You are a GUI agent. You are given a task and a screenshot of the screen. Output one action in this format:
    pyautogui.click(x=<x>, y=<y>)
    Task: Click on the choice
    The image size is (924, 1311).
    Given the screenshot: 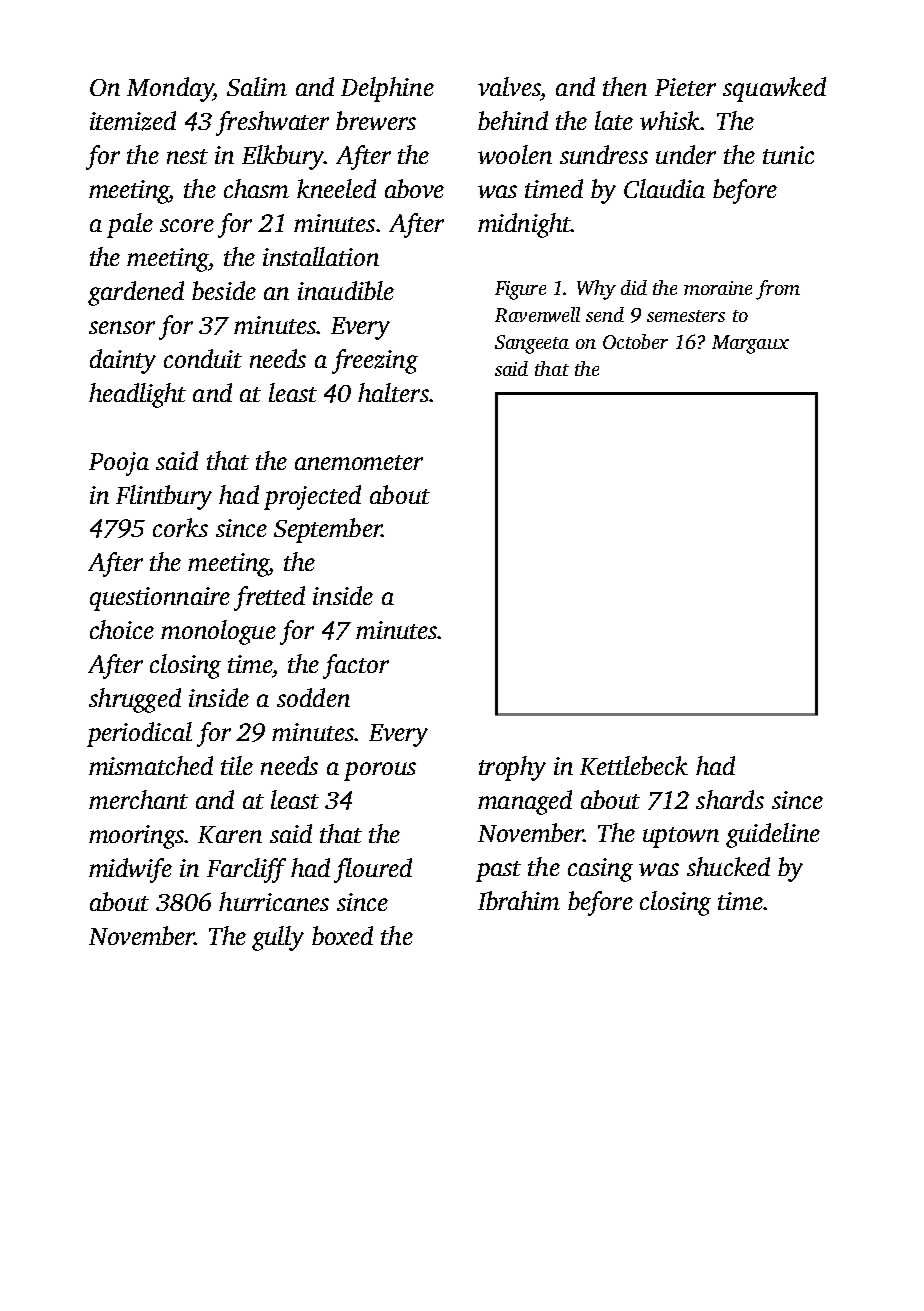 What is the action you would take?
    pyautogui.click(x=122, y=629)
